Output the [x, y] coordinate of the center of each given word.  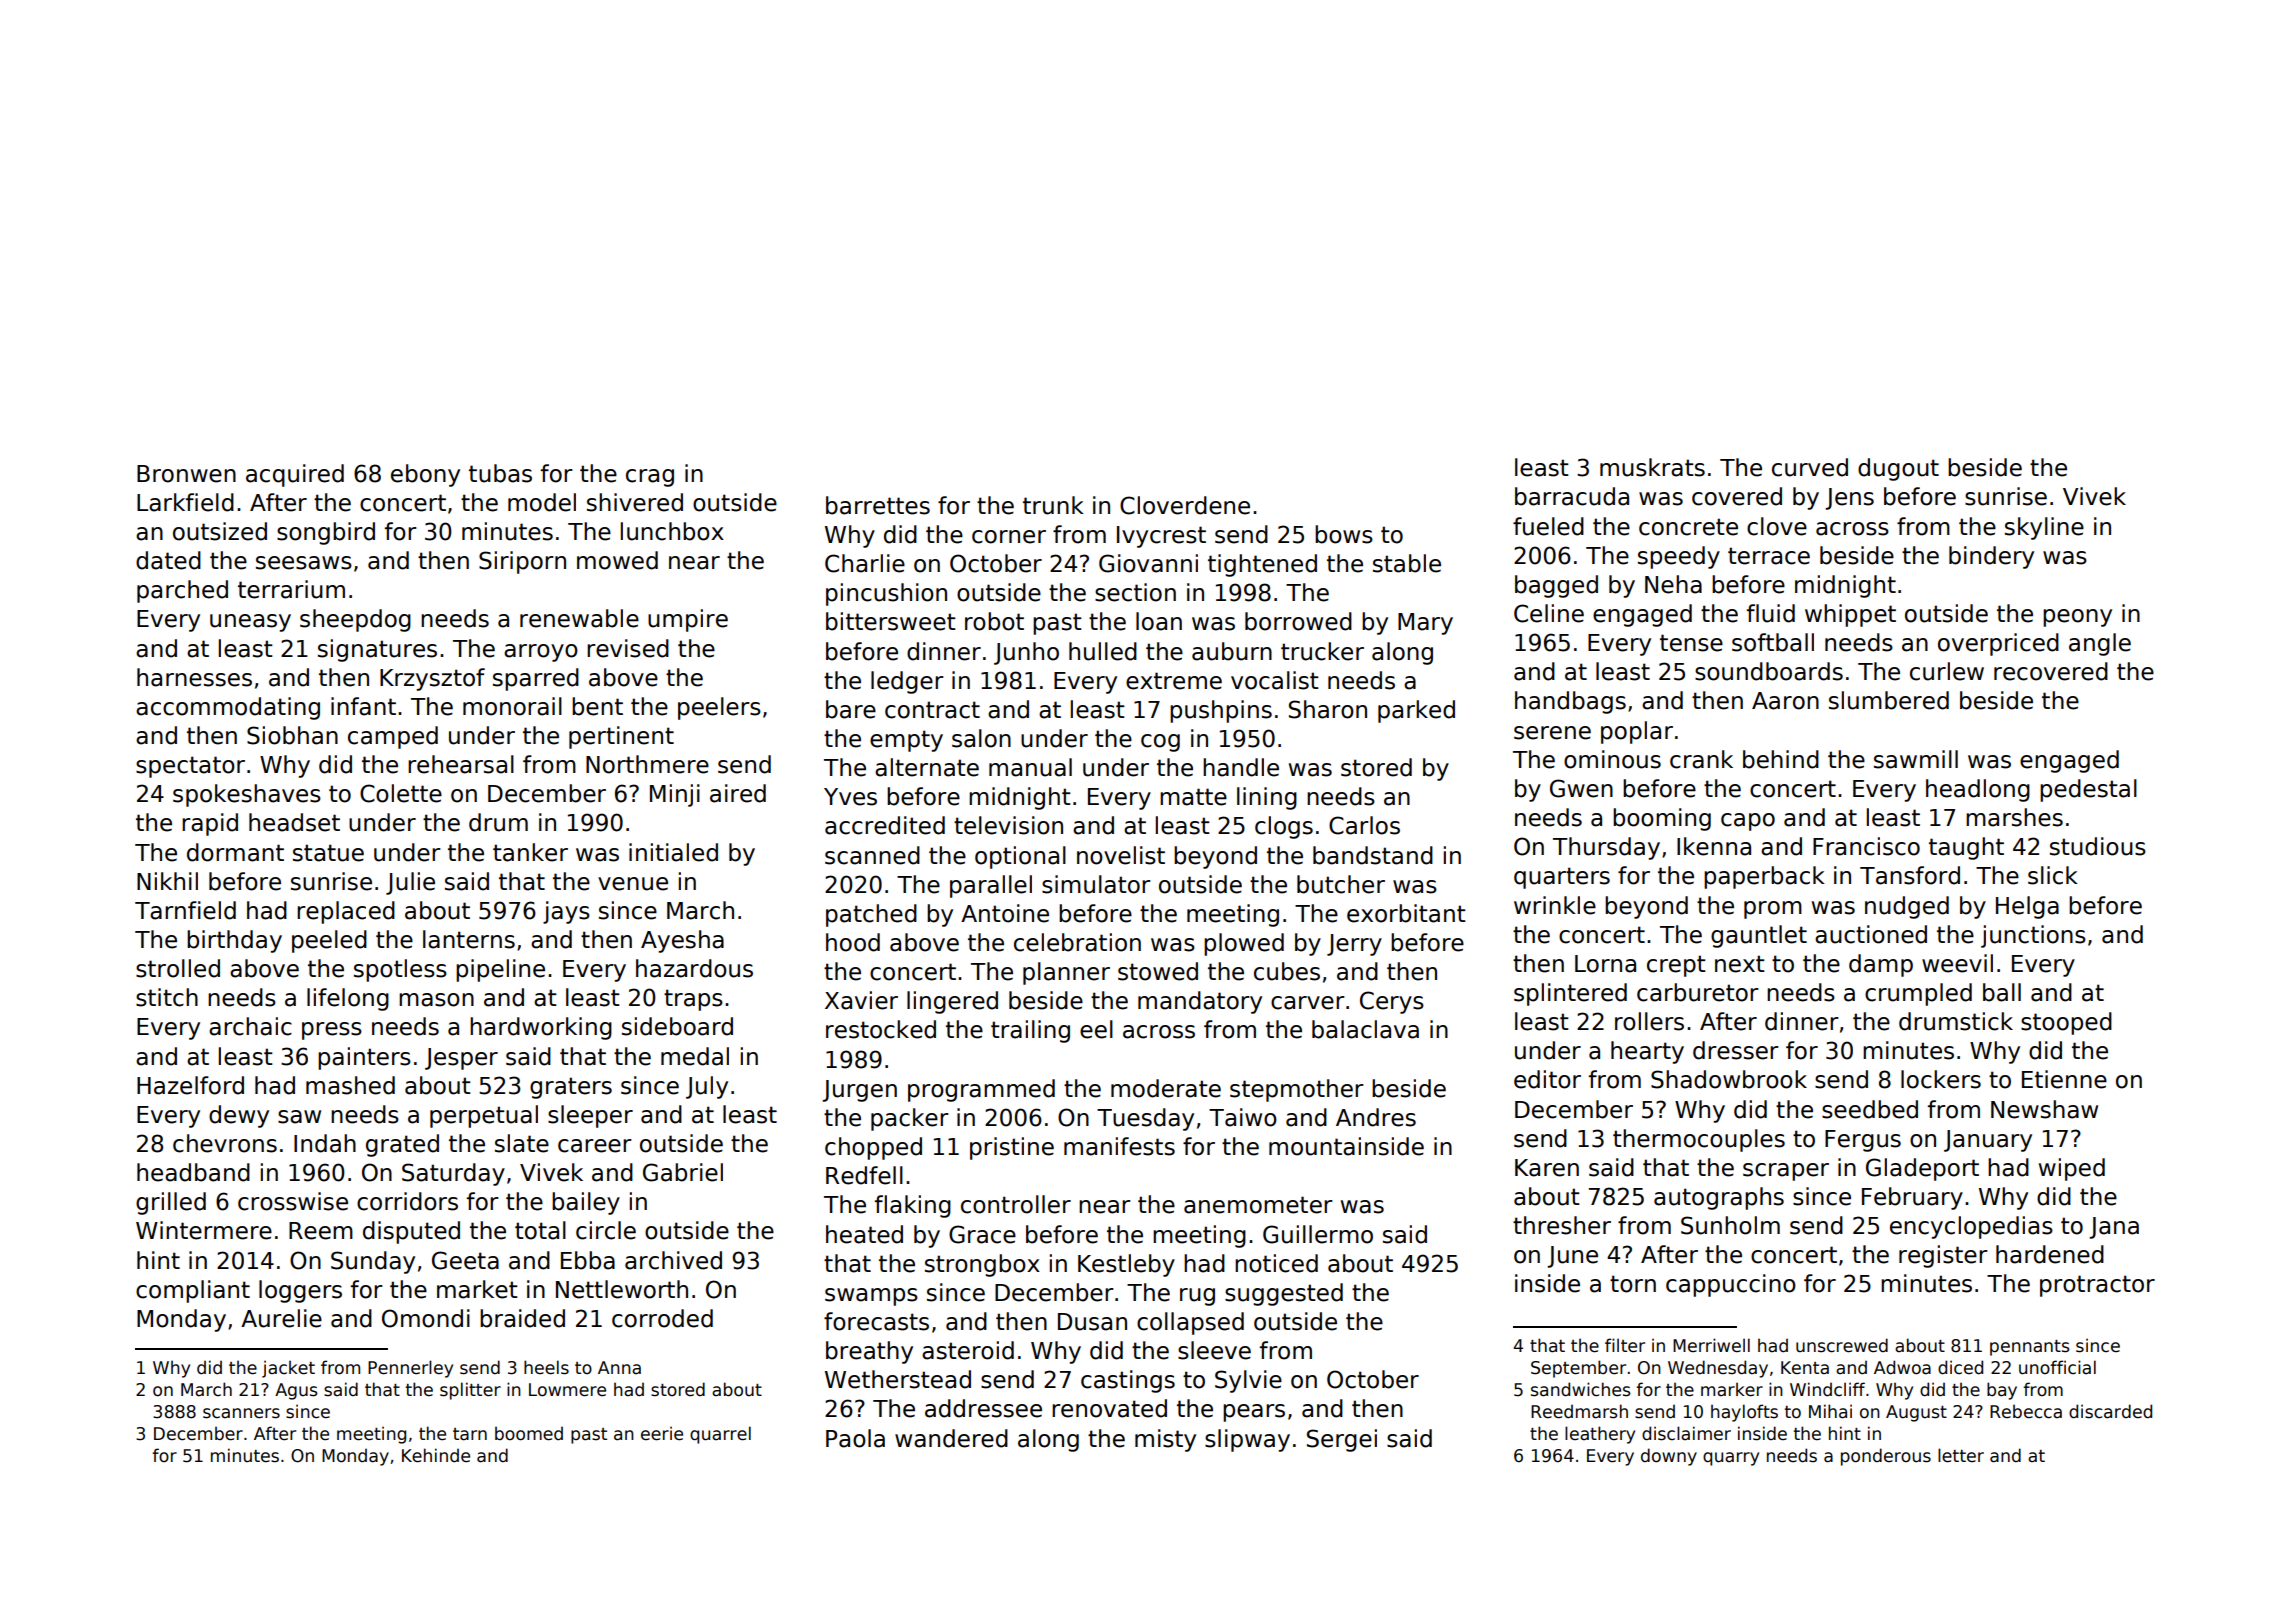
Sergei [1342, 1440]
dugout [1898, 469]
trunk [1053, 505]
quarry [1731, 1459]
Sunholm [1730, 1225]
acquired [295, 475]
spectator [190, 767]
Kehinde [436, 1455]
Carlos [1364, 825]
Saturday [453, 1174]
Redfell [864, 1175]
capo [1748, 822]
